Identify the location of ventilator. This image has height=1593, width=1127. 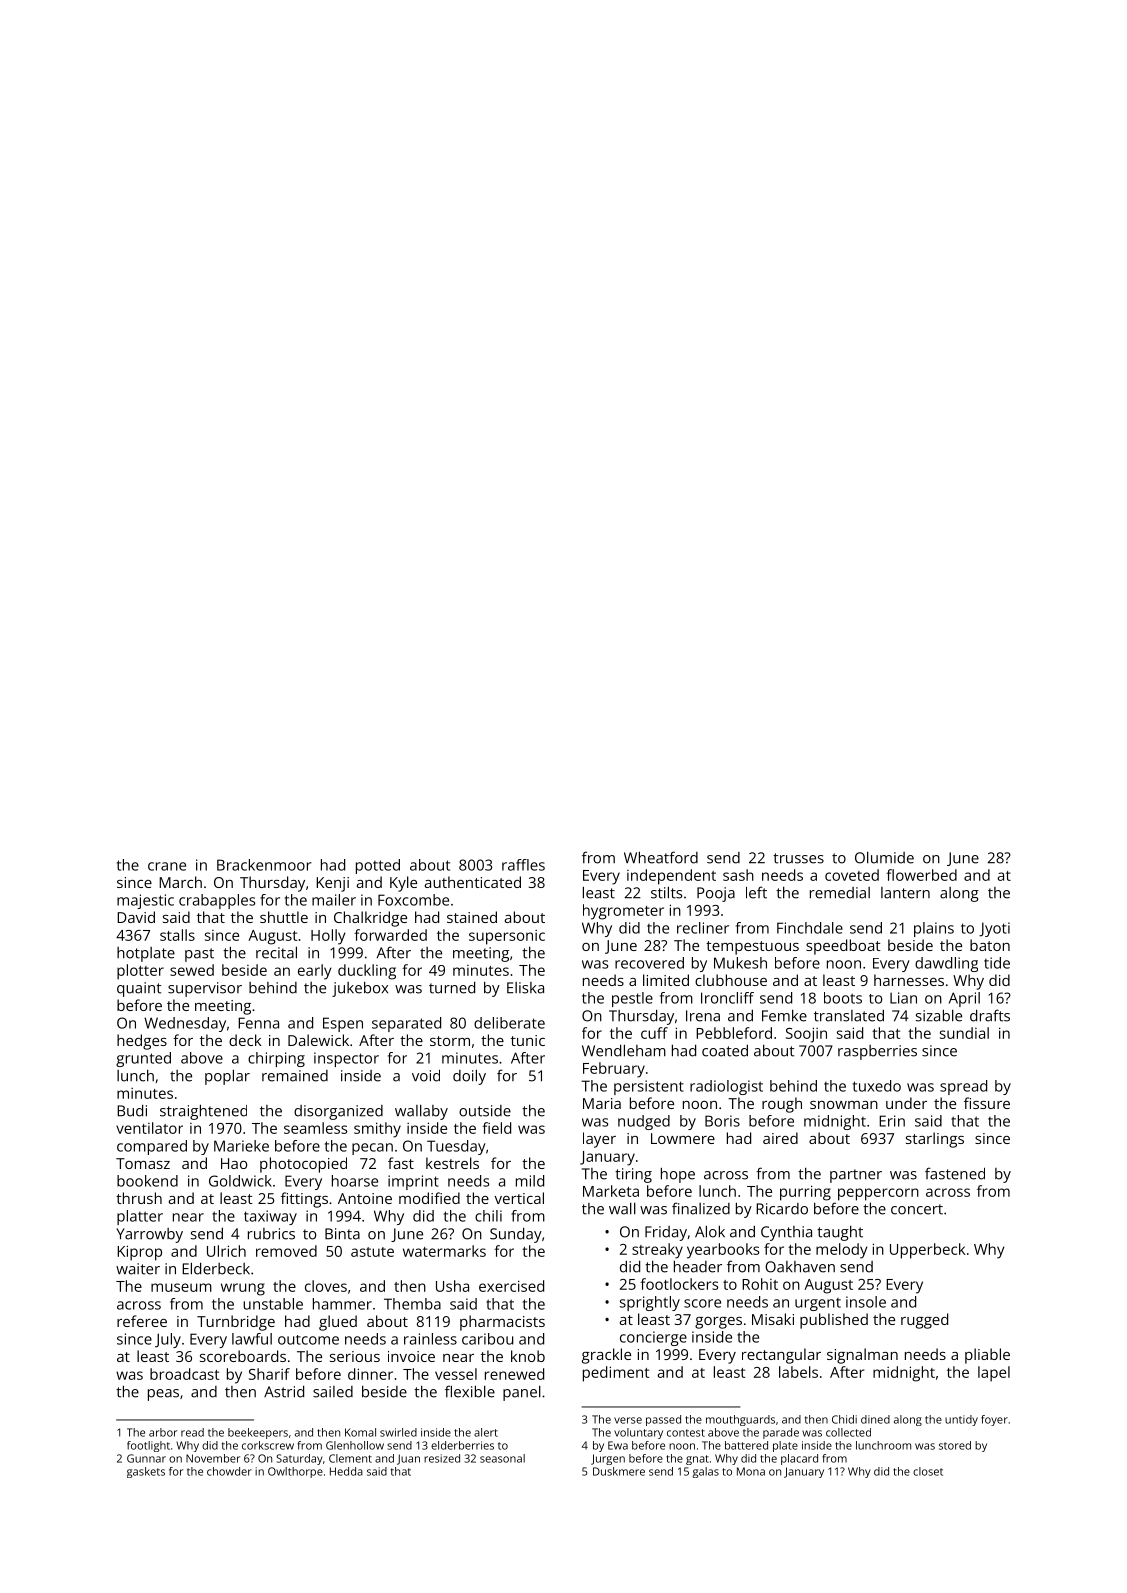
(149, 1128).
